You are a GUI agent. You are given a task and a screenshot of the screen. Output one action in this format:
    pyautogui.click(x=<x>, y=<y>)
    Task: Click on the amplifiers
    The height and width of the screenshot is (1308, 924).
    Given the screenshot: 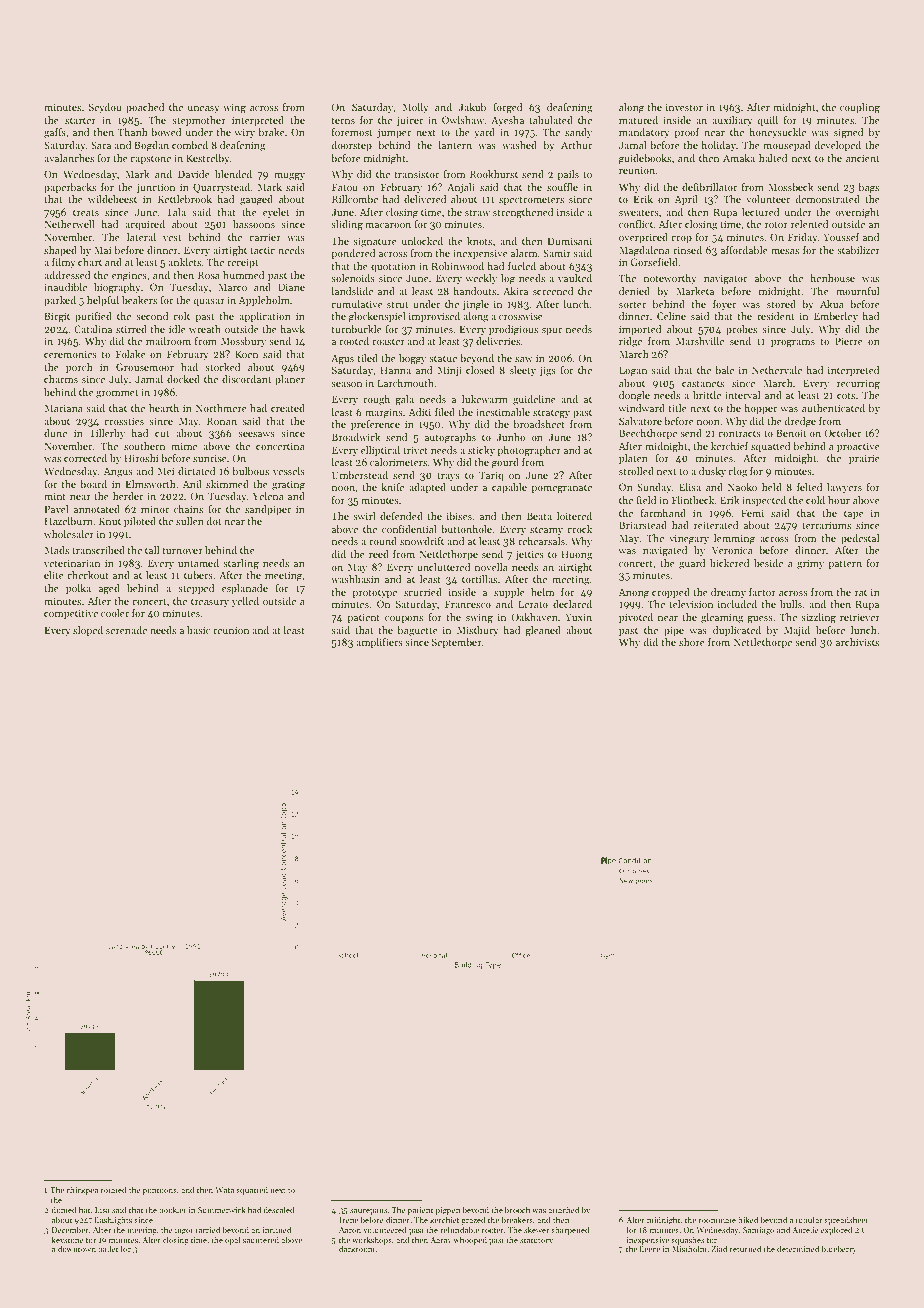 What is the action you would take?
    pyautogui.click(x=379, y=643)
